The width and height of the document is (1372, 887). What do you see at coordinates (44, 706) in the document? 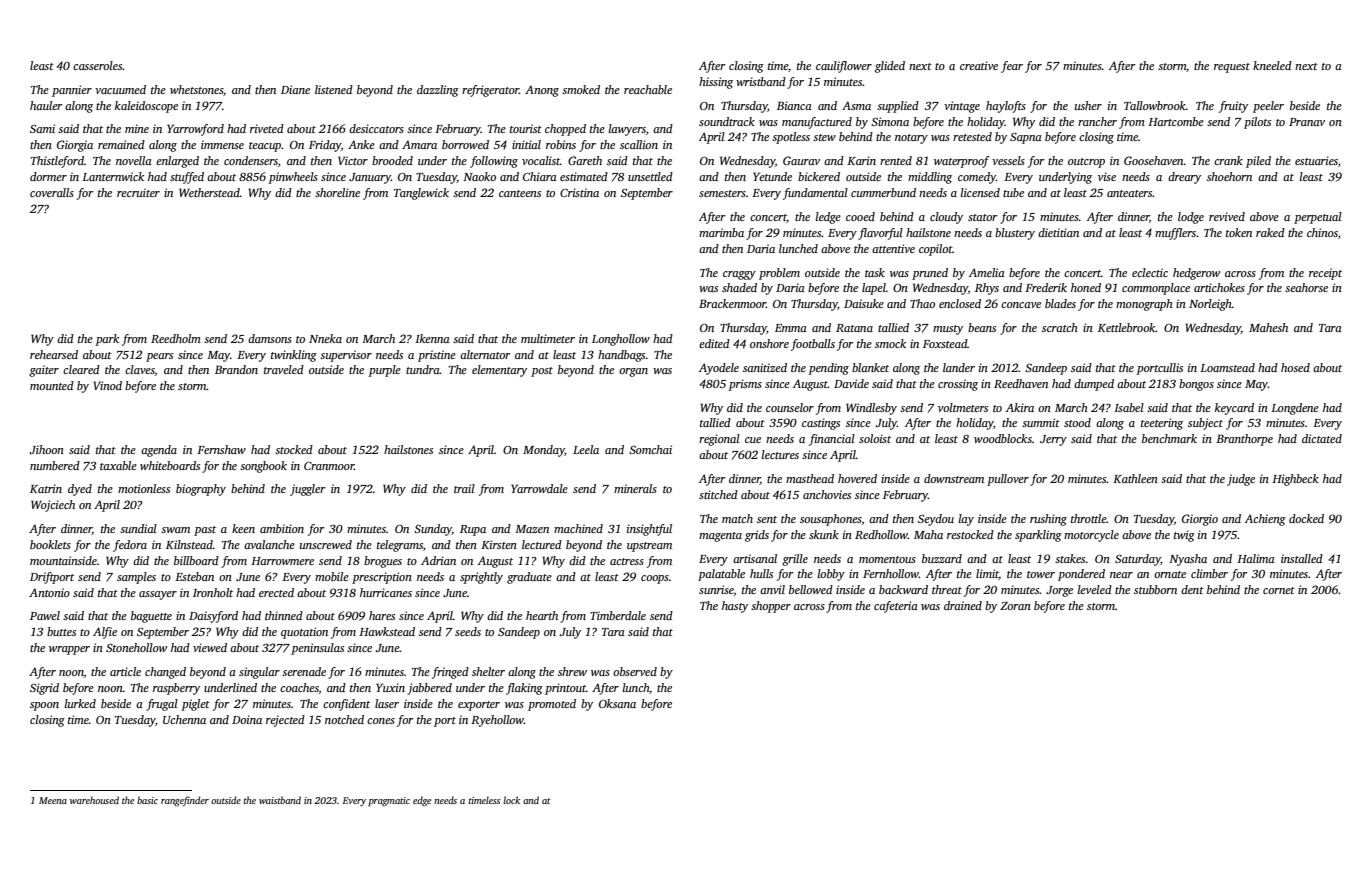
I see `spoon` at bounding box center [44, 706].
